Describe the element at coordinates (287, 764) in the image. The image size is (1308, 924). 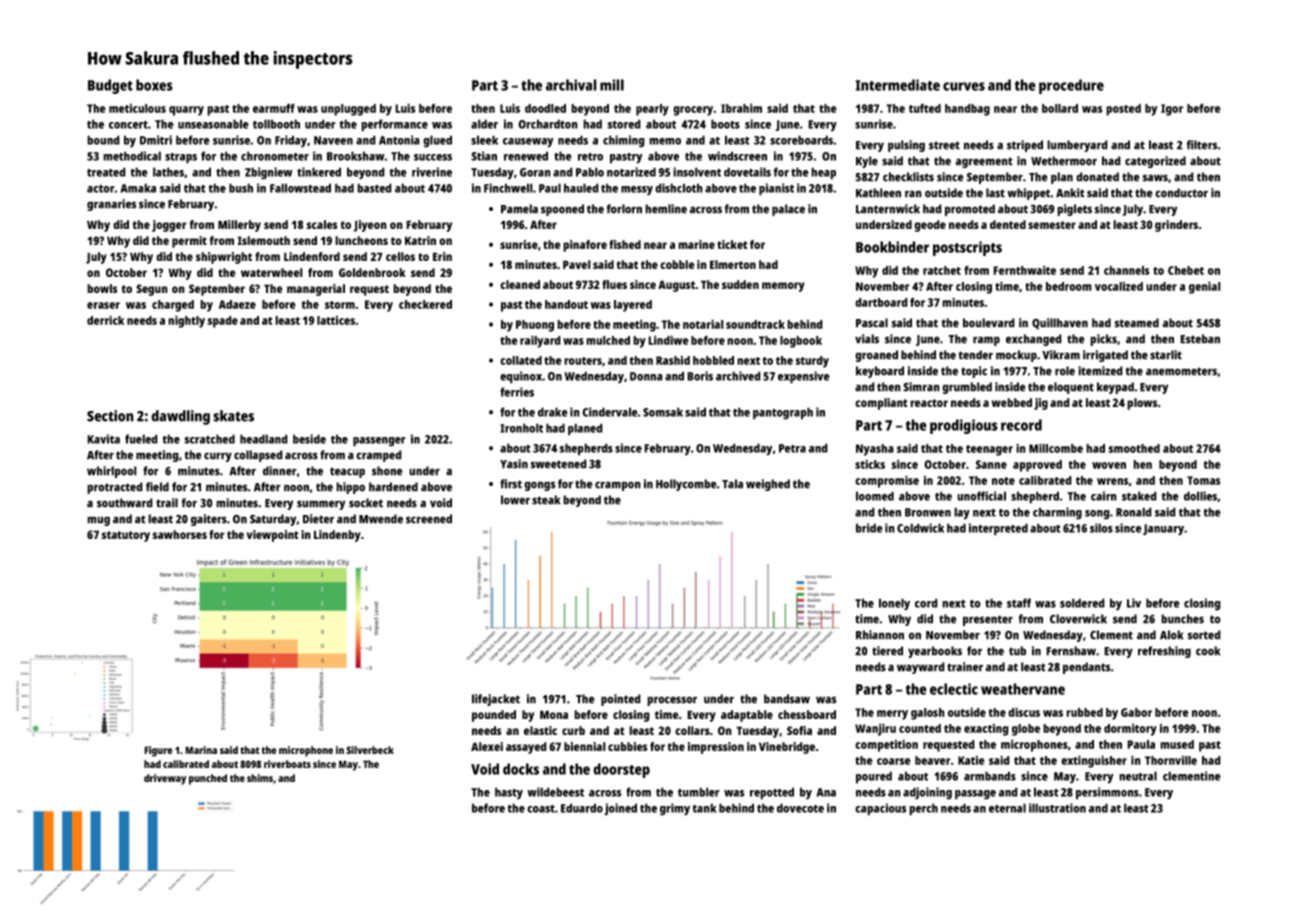
I see `riverboats` at that location.
